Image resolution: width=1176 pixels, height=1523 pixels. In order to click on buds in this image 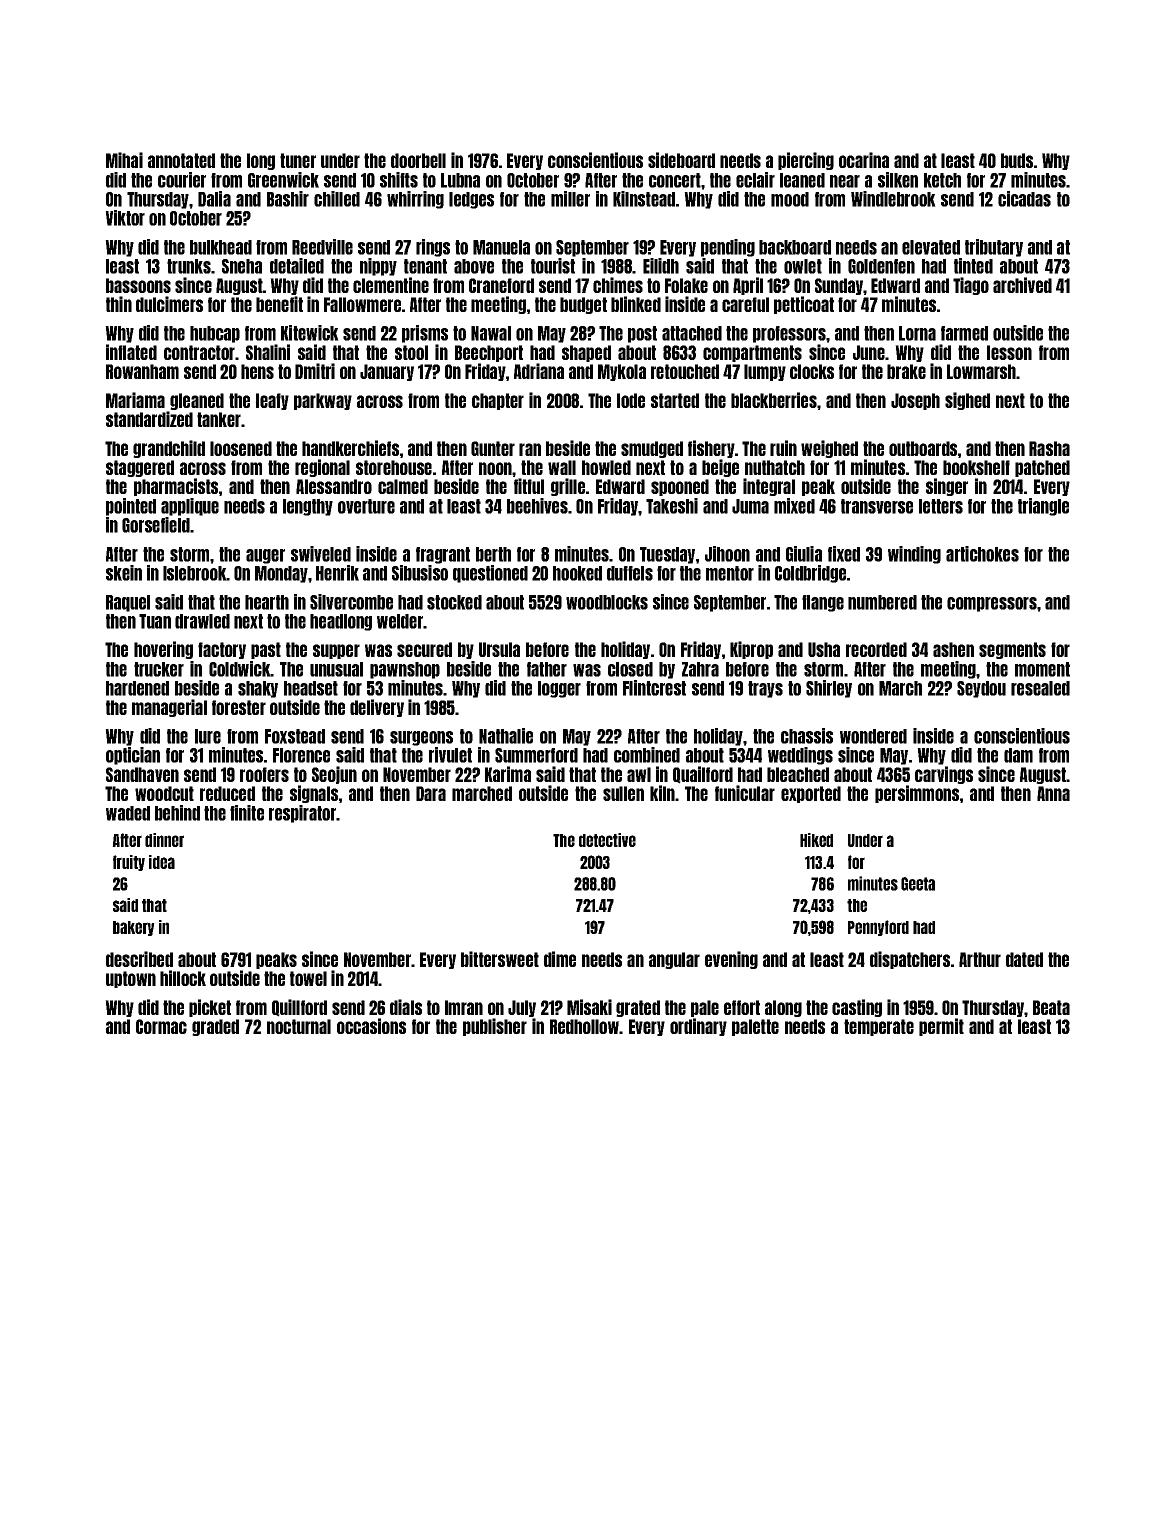, I will do `click(1017, 160)`.
